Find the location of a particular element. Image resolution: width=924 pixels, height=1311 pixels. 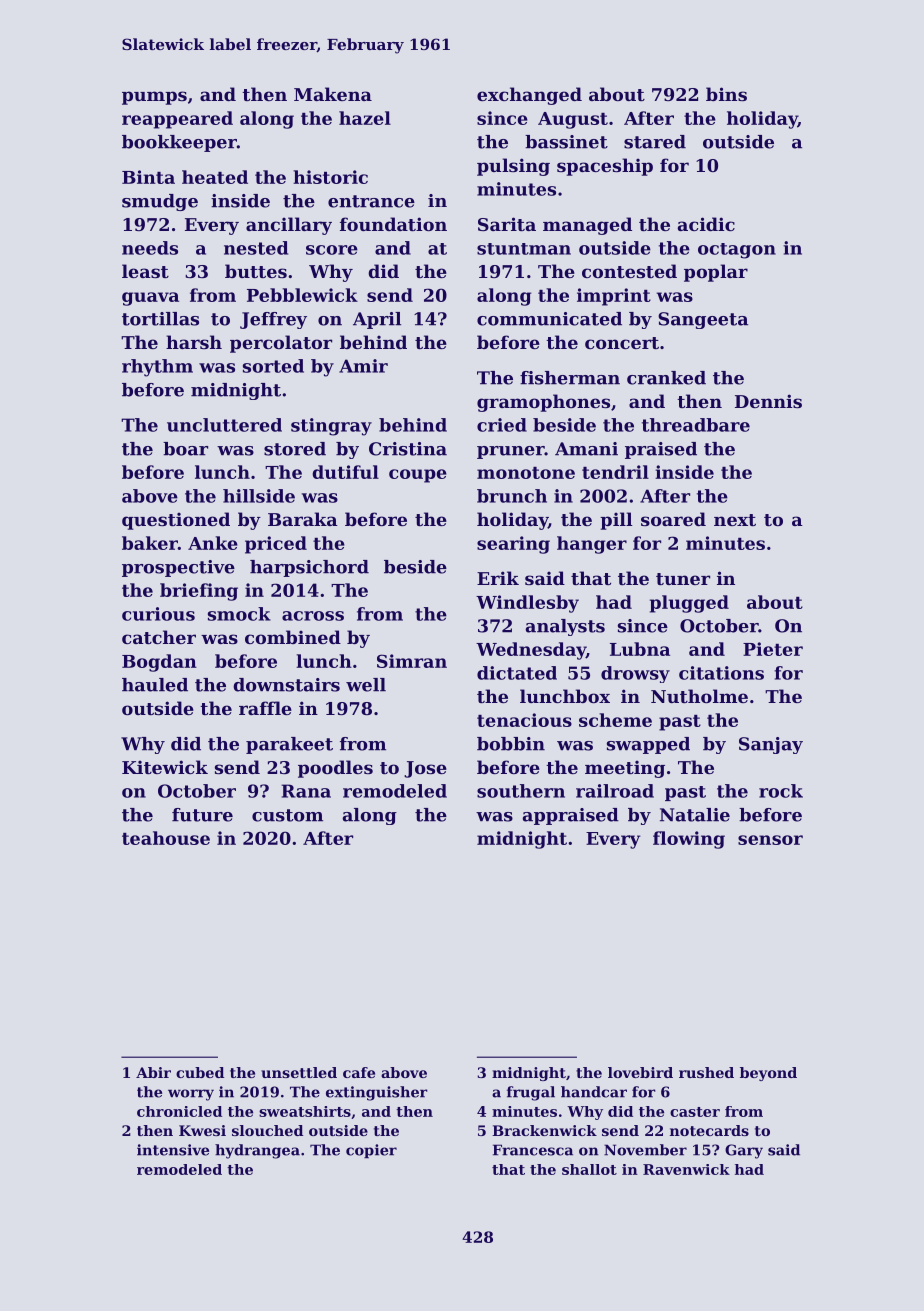

Jose is located at coordinates (425, 769).
